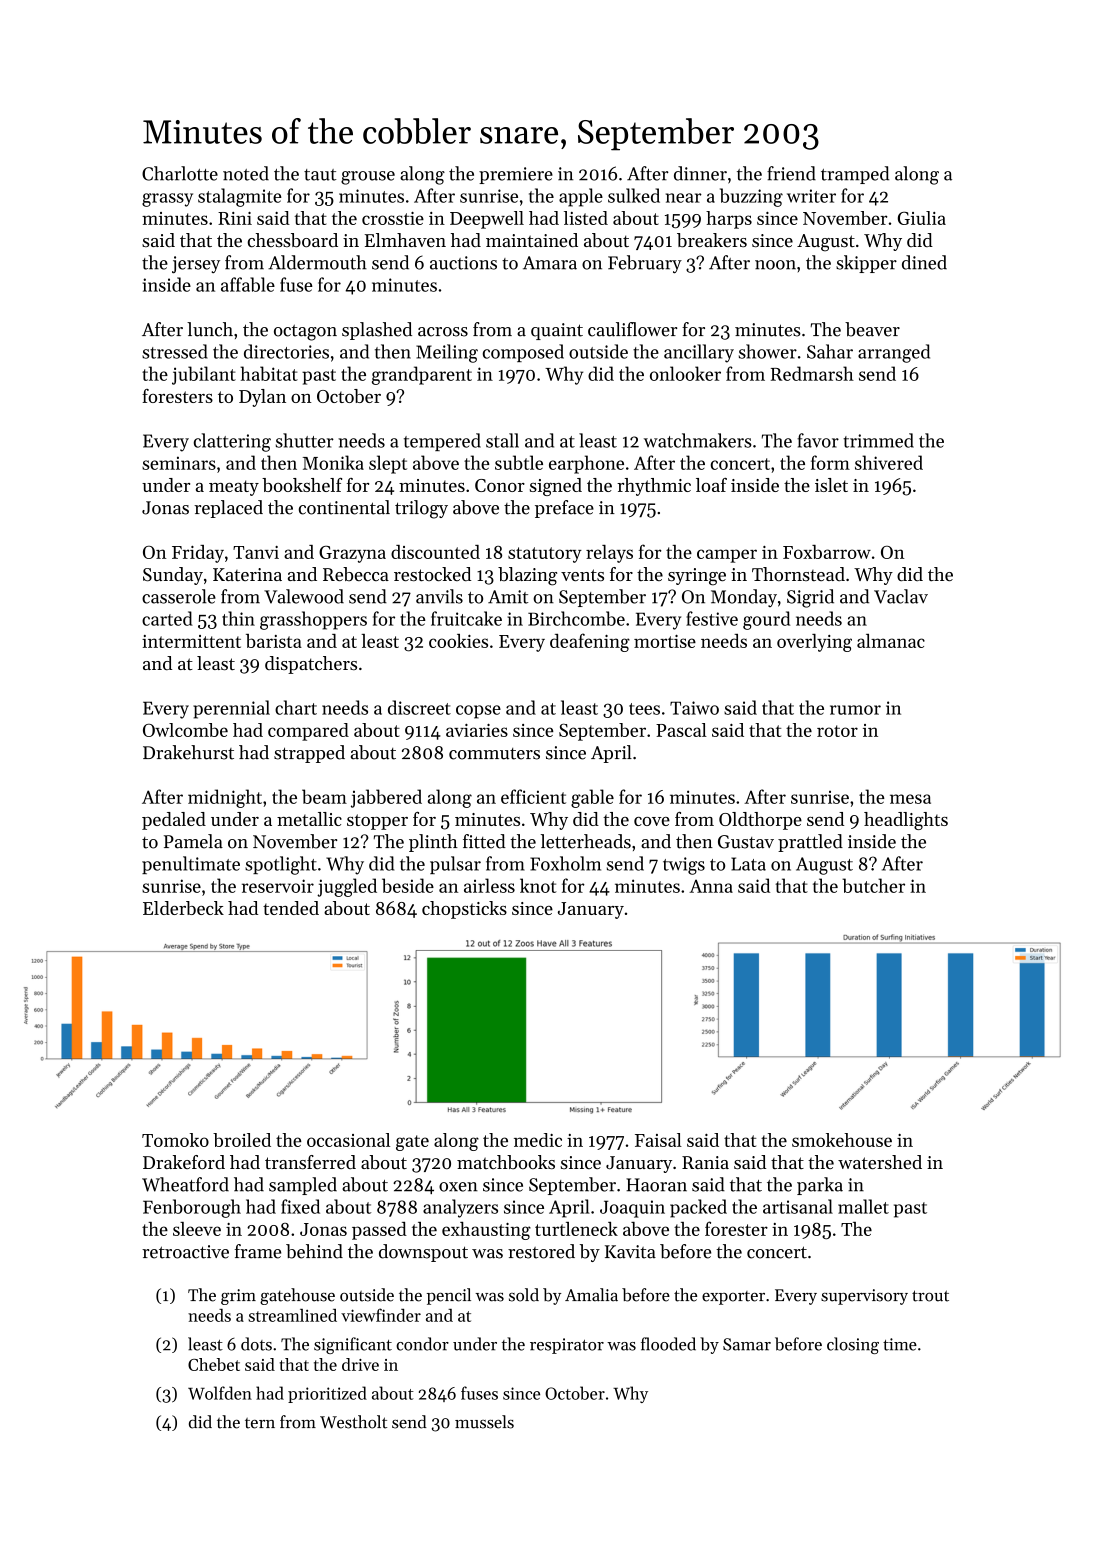  Describe the element at coordinates (711, 886) in the screenshot. I see `Anna` at that location.
